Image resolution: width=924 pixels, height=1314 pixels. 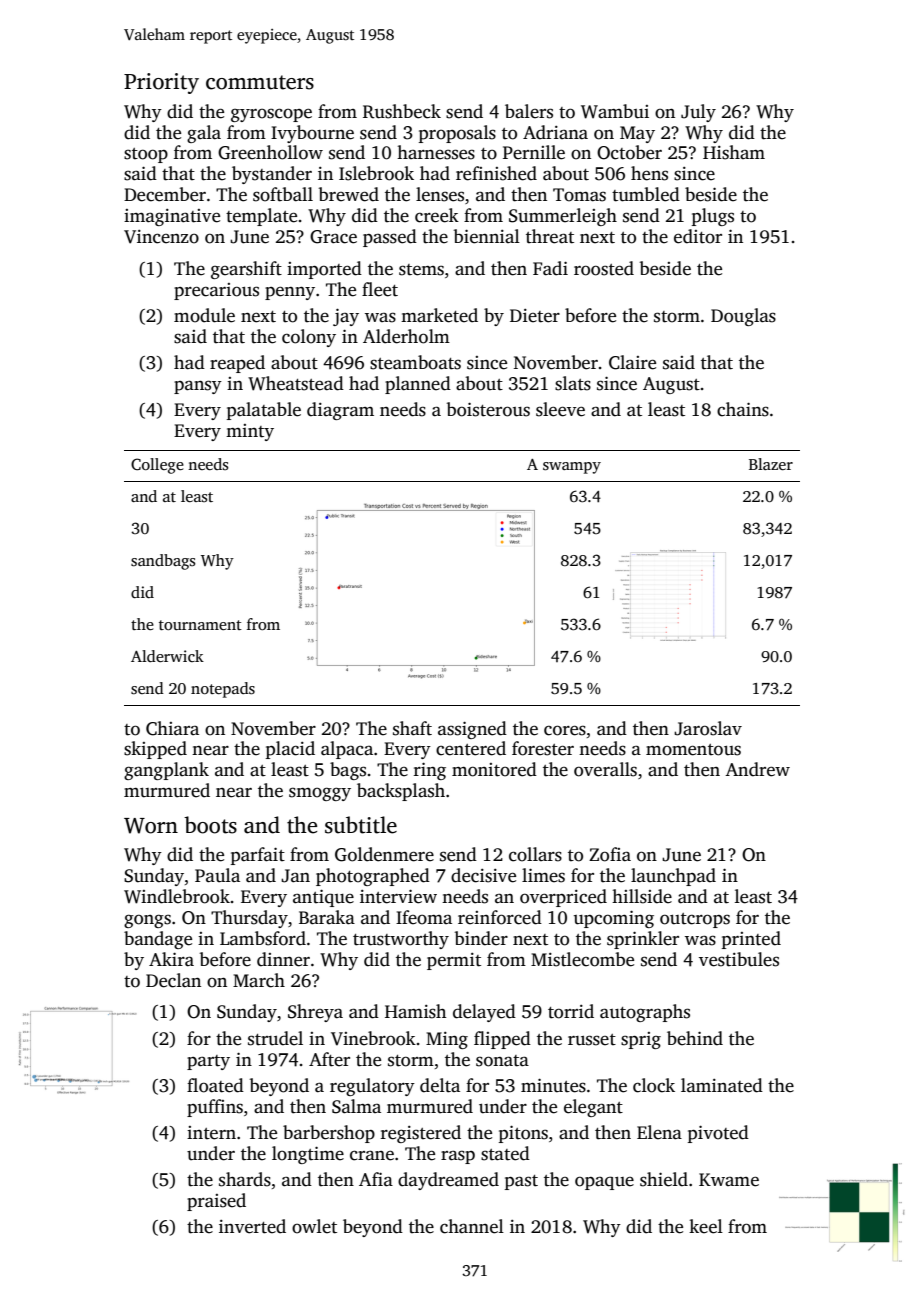 What do you see at coordinates (340, 411) in the page?
I see `diagram` at bounding box center [340, 411].
